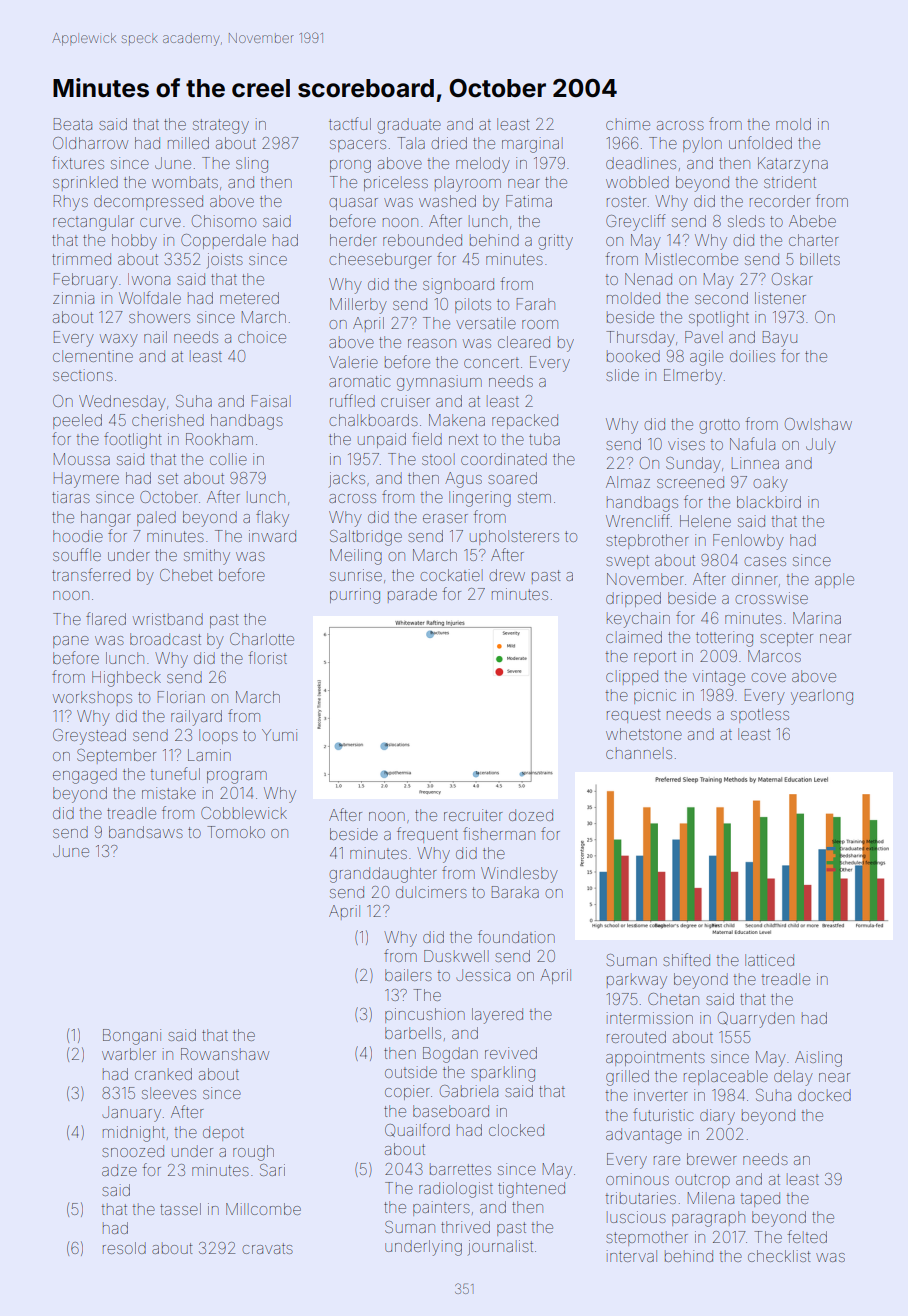 The height and width of the image is (1316, 908). What do you see at coordinates (223, 241) in the image?
I see `Copperdale` at bounding box center [223, 241].
